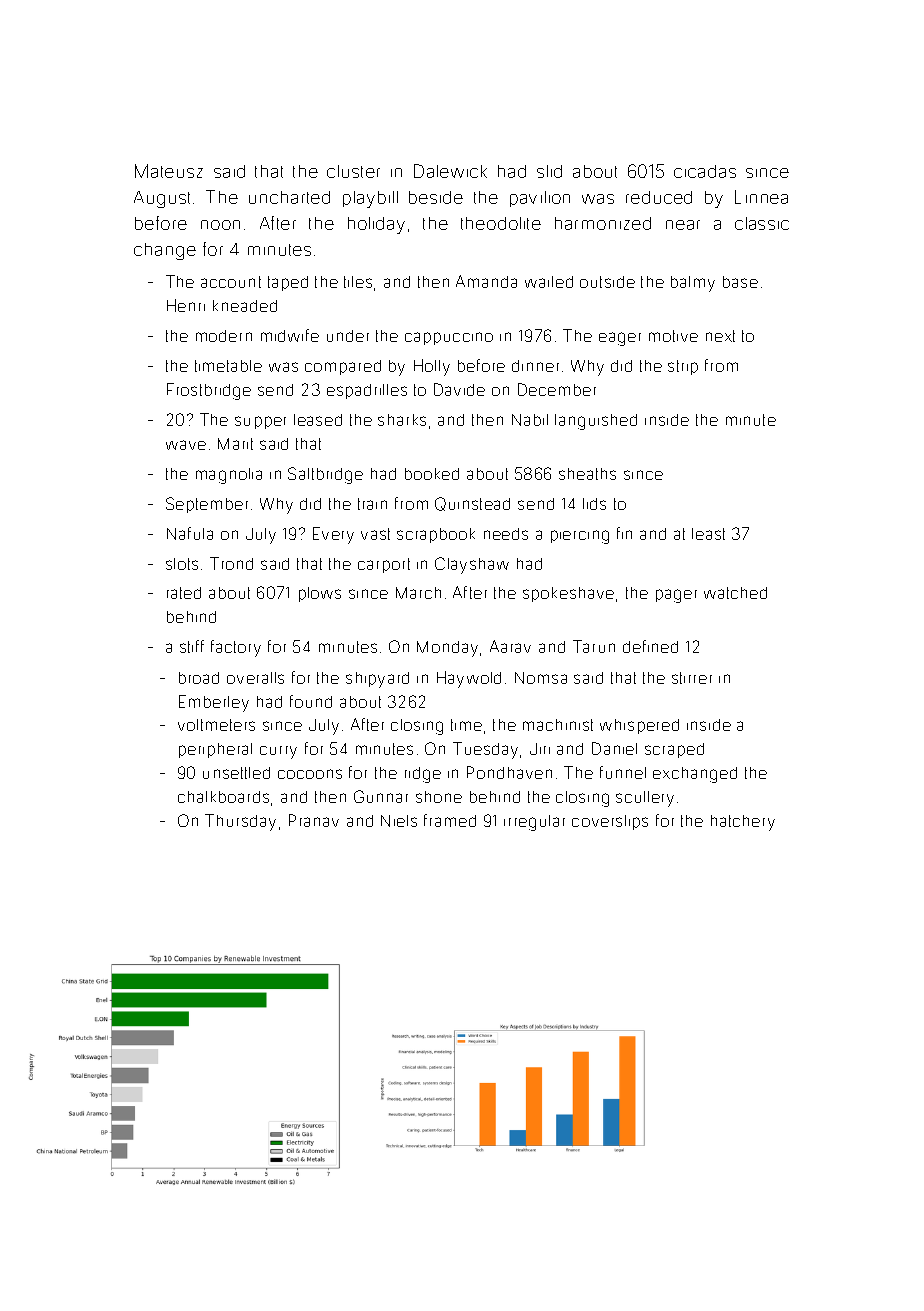 Image resolution: width=924 pixels, height=1311 pixels. What do you see at coordinates (620, 339) in the page?
I see `eager` at bounding box center [620, 339].
